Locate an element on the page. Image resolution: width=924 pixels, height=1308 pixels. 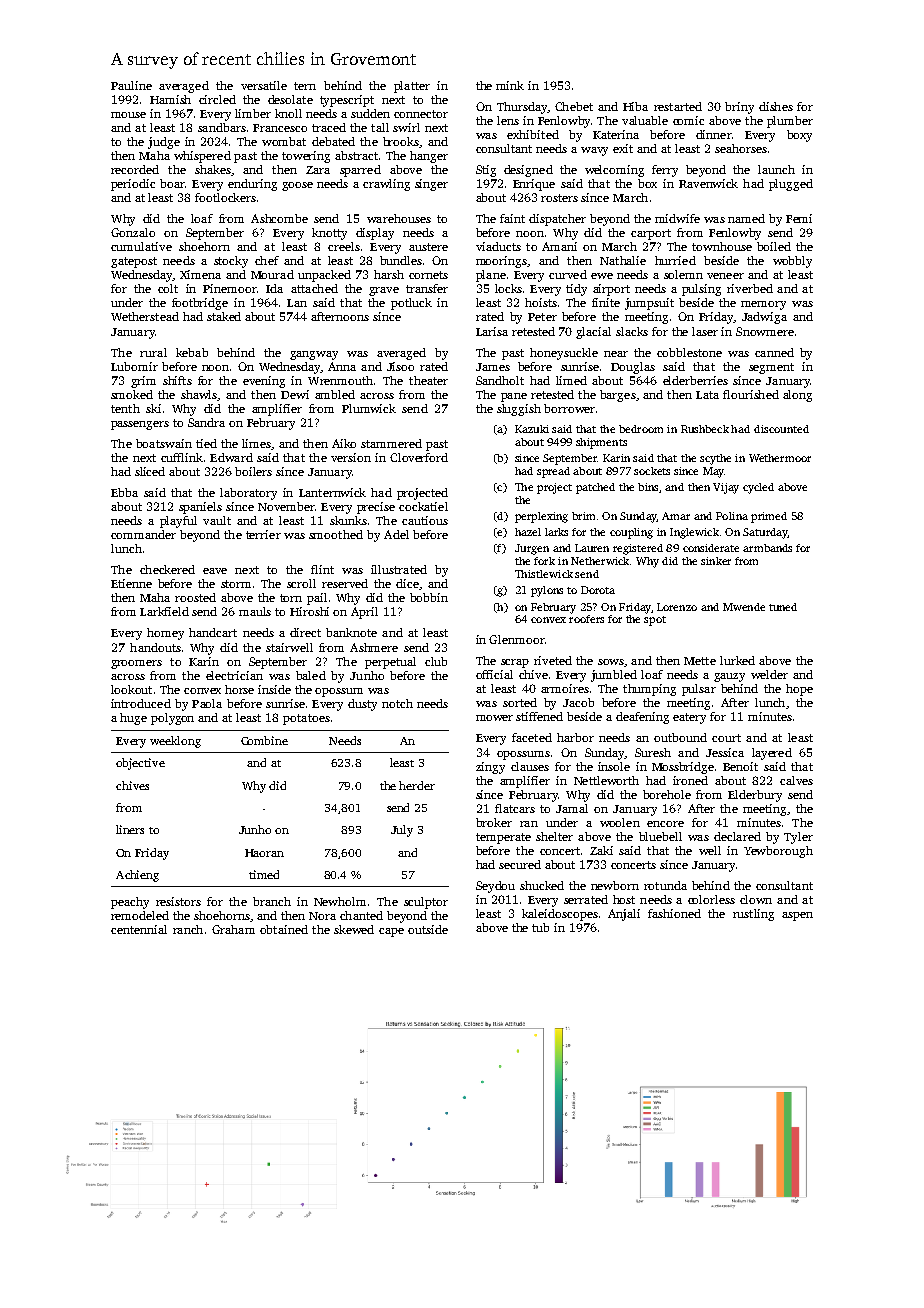
Vijay is located at coordinates (726, 488).
